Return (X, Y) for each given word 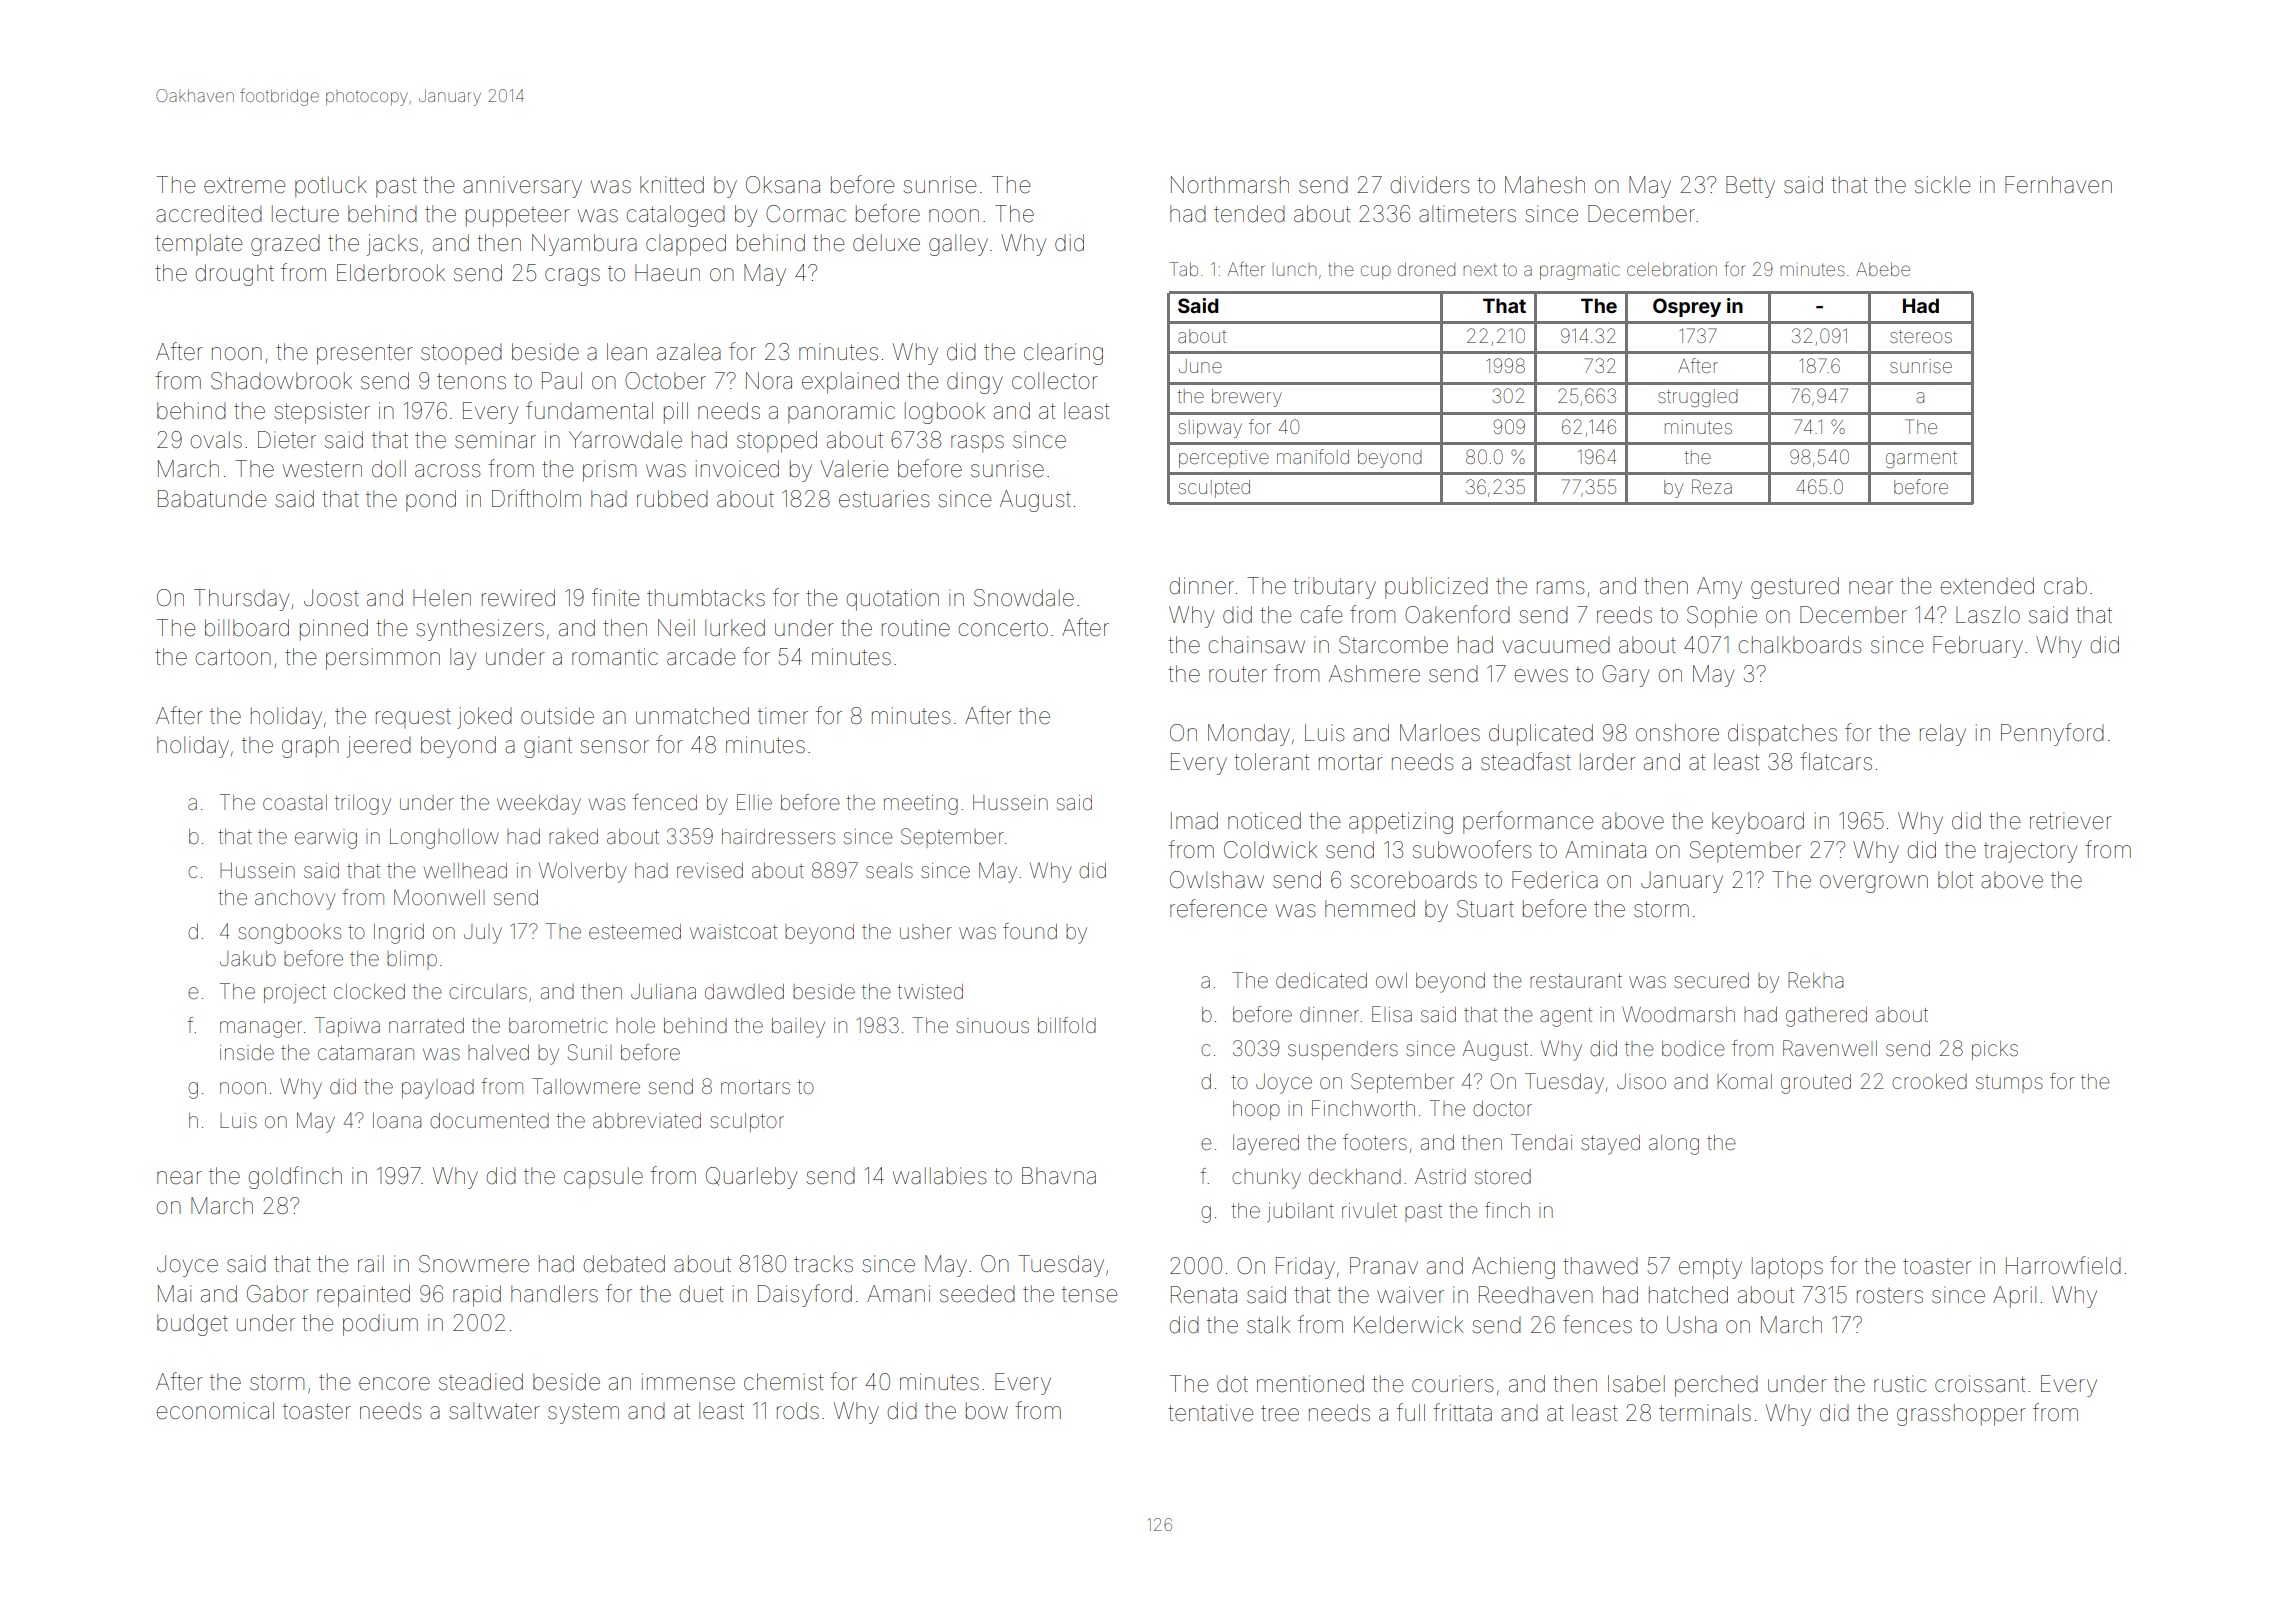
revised (710, 871)
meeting (921, 805)
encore (394, 1384)
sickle (1942, 185)
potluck (331, 187)
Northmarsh (1230, 185)
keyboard (1758, 823)
